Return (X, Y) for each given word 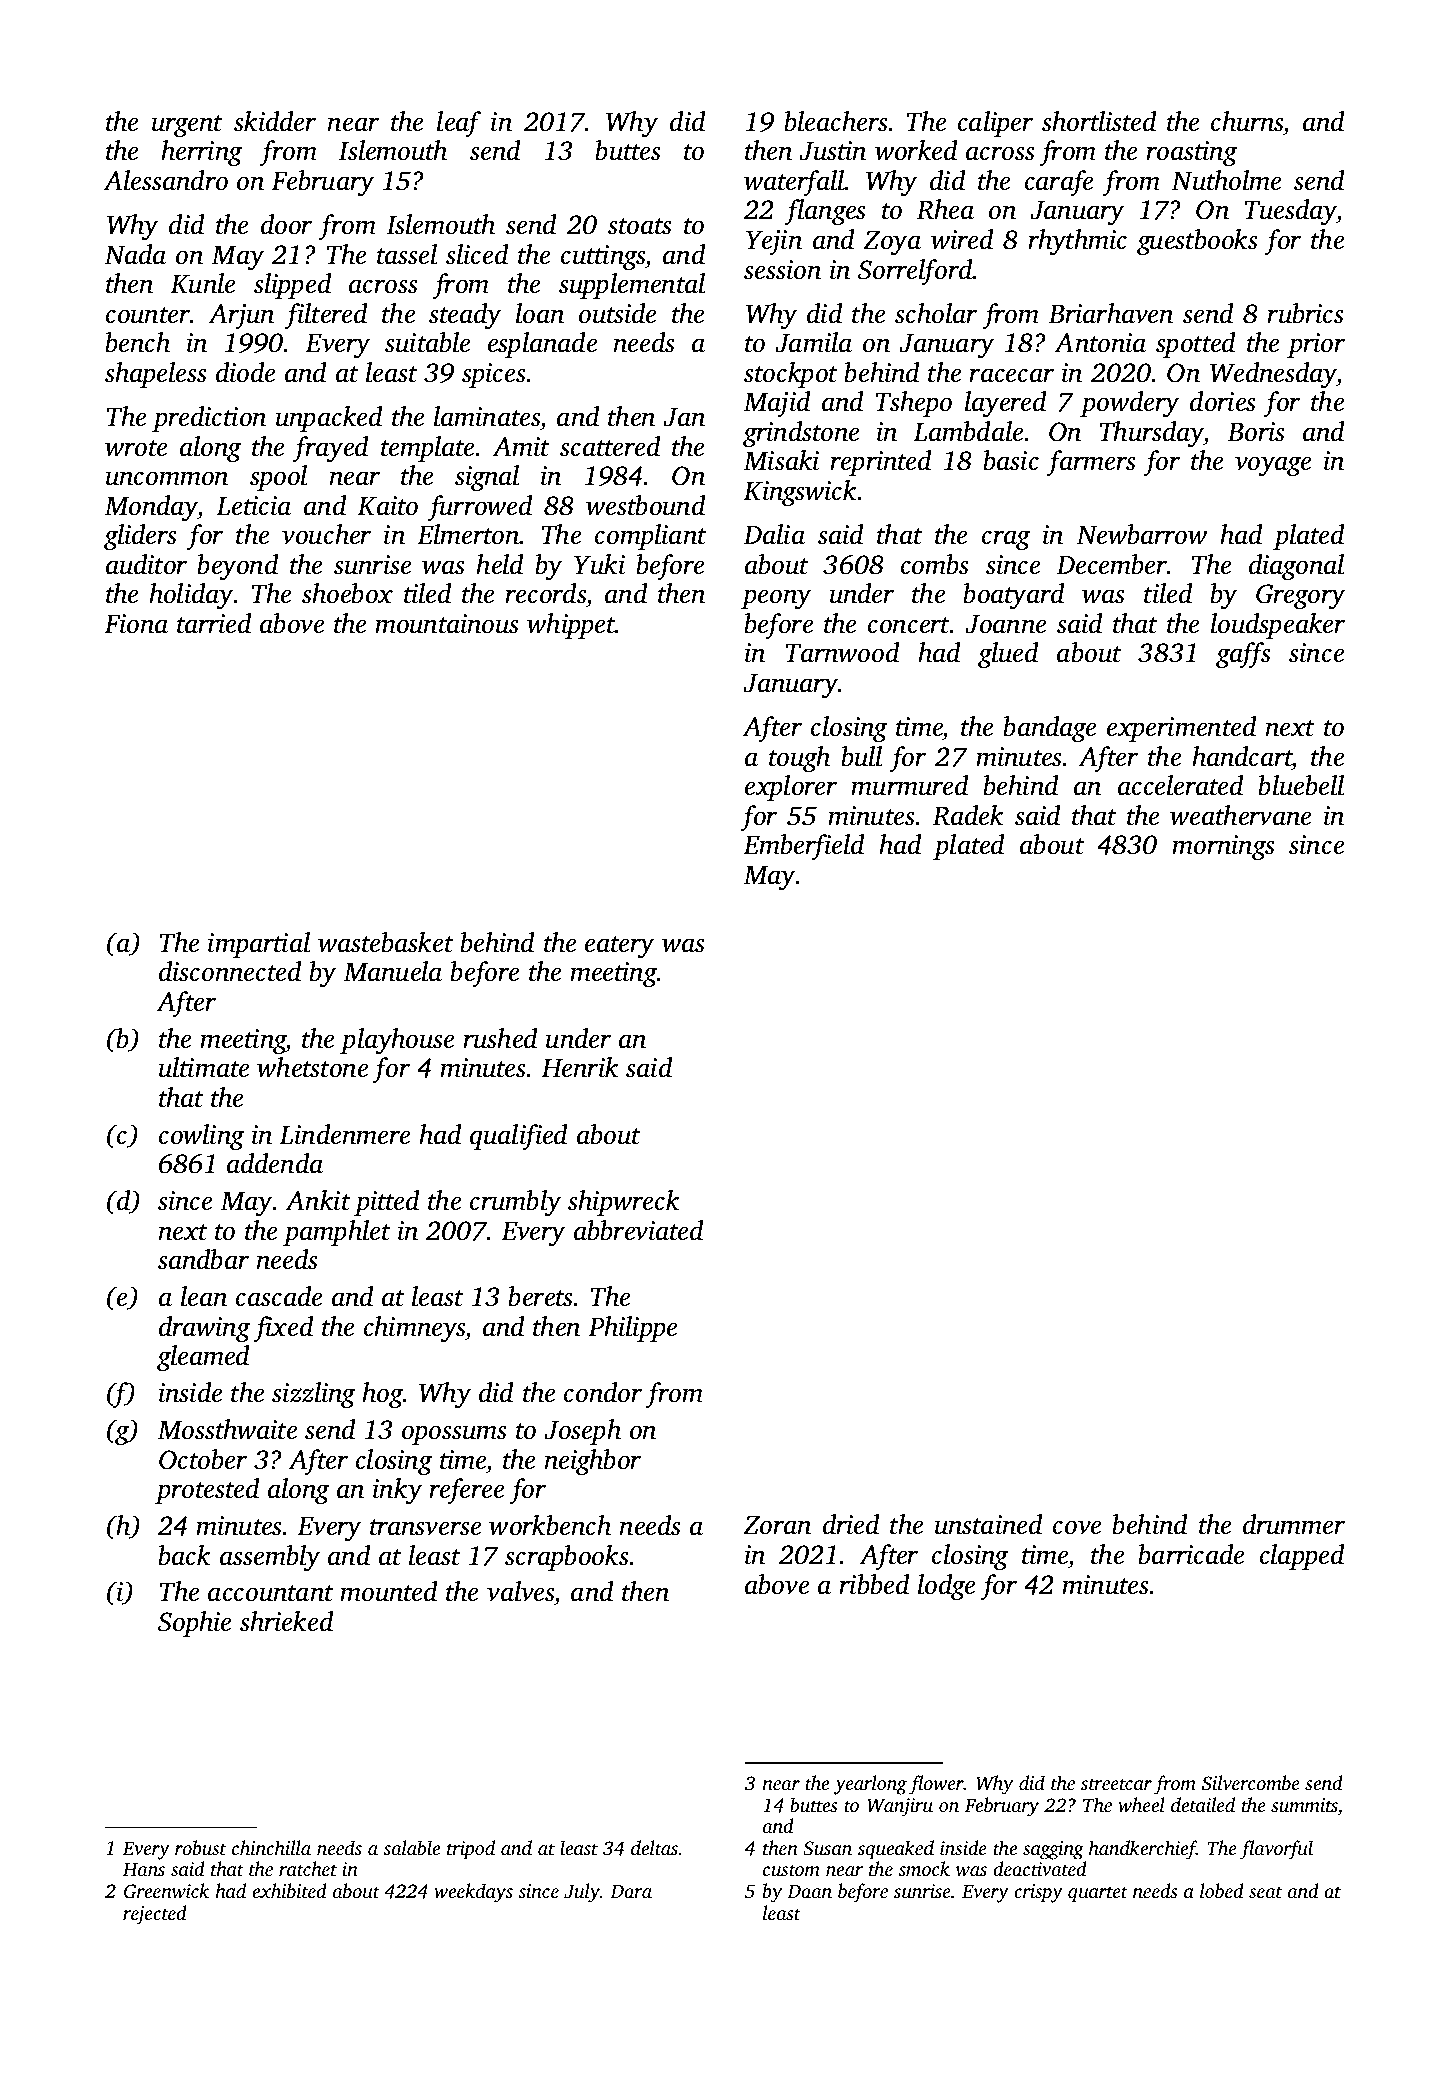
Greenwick (166, 1891)
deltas (654, 1847)
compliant (651, 537)
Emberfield (803, 847)
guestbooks (1197, 242)
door (286, 224)
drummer (1294, 1524)
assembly (270, 1558)
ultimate (204, 1067)
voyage (1273, 466)
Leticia (253, 506)
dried (851, 1524)
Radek (967, 815)
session (782, 270)
